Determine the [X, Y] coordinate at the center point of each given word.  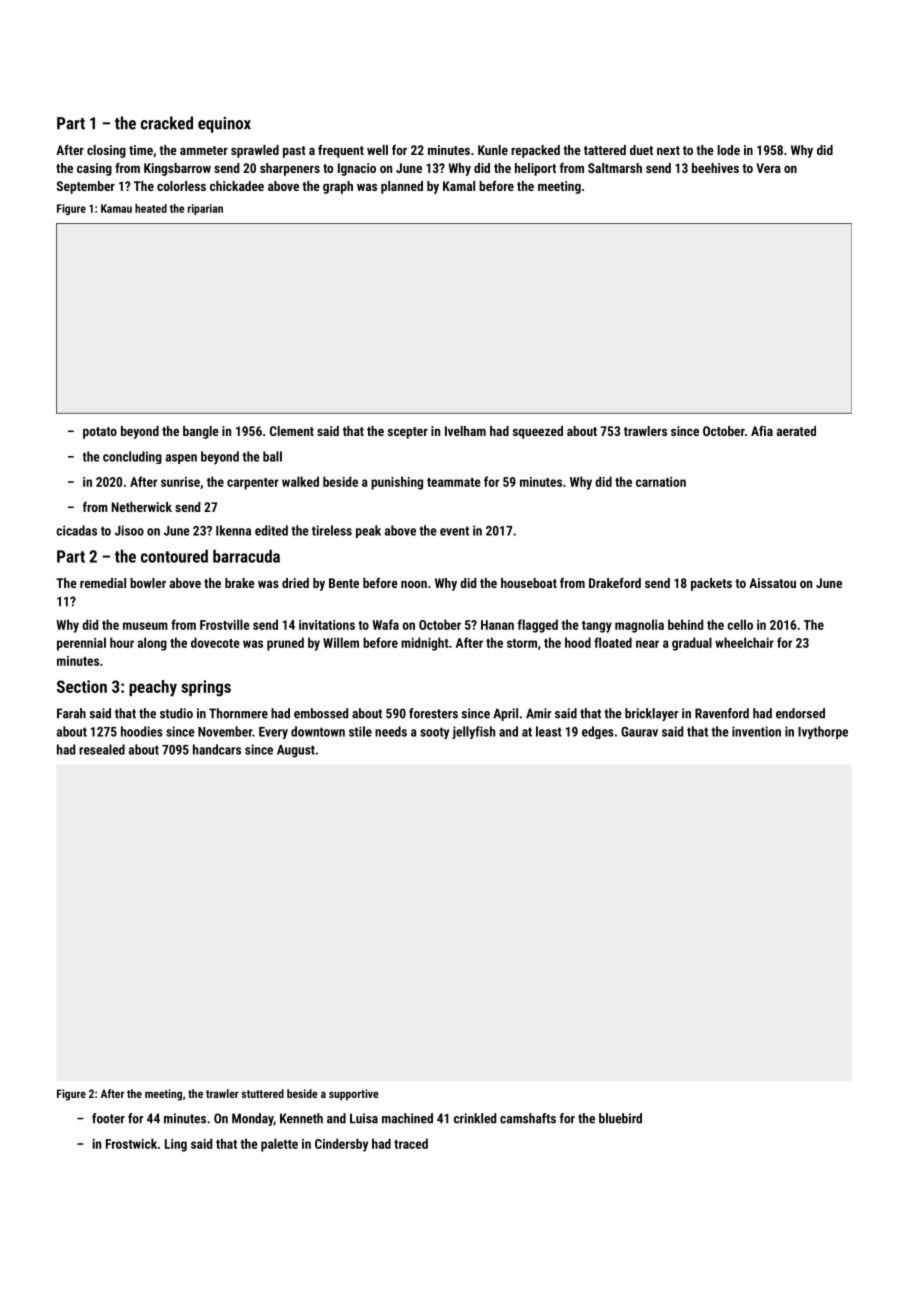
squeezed [538, 432]
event [454, 531]
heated [151, 208]
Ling [176, 1145]
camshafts [528, 1118]
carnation [661, 482]
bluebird [620, 1118]
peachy [153, 688]
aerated [796, 431]
